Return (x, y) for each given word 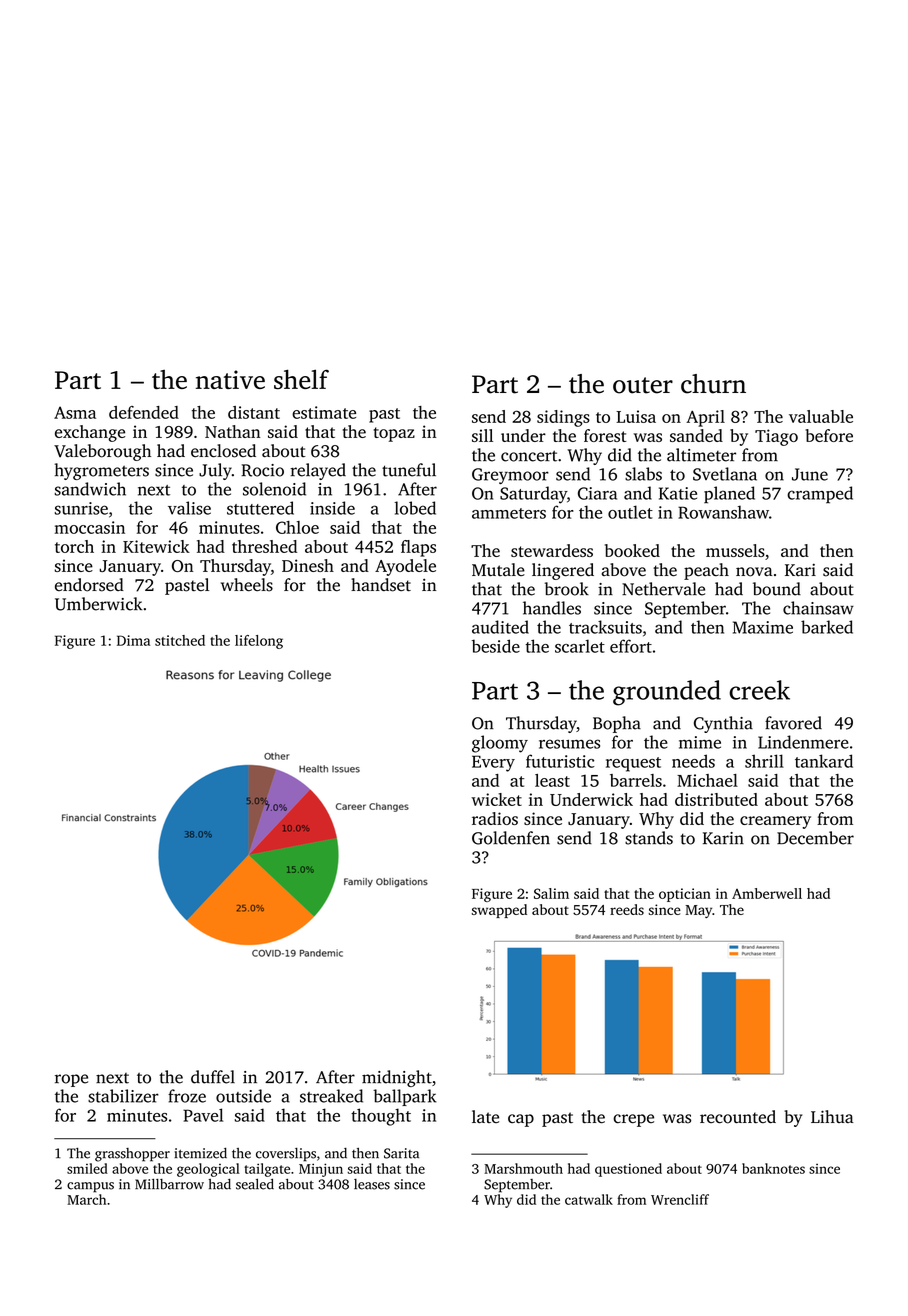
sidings (563, 418)
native (230, 379)
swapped (499, 911)
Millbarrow (169, 1184)
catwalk (589, 1199)
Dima (133, 640)
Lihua (832, 1116)
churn (713, 384)
